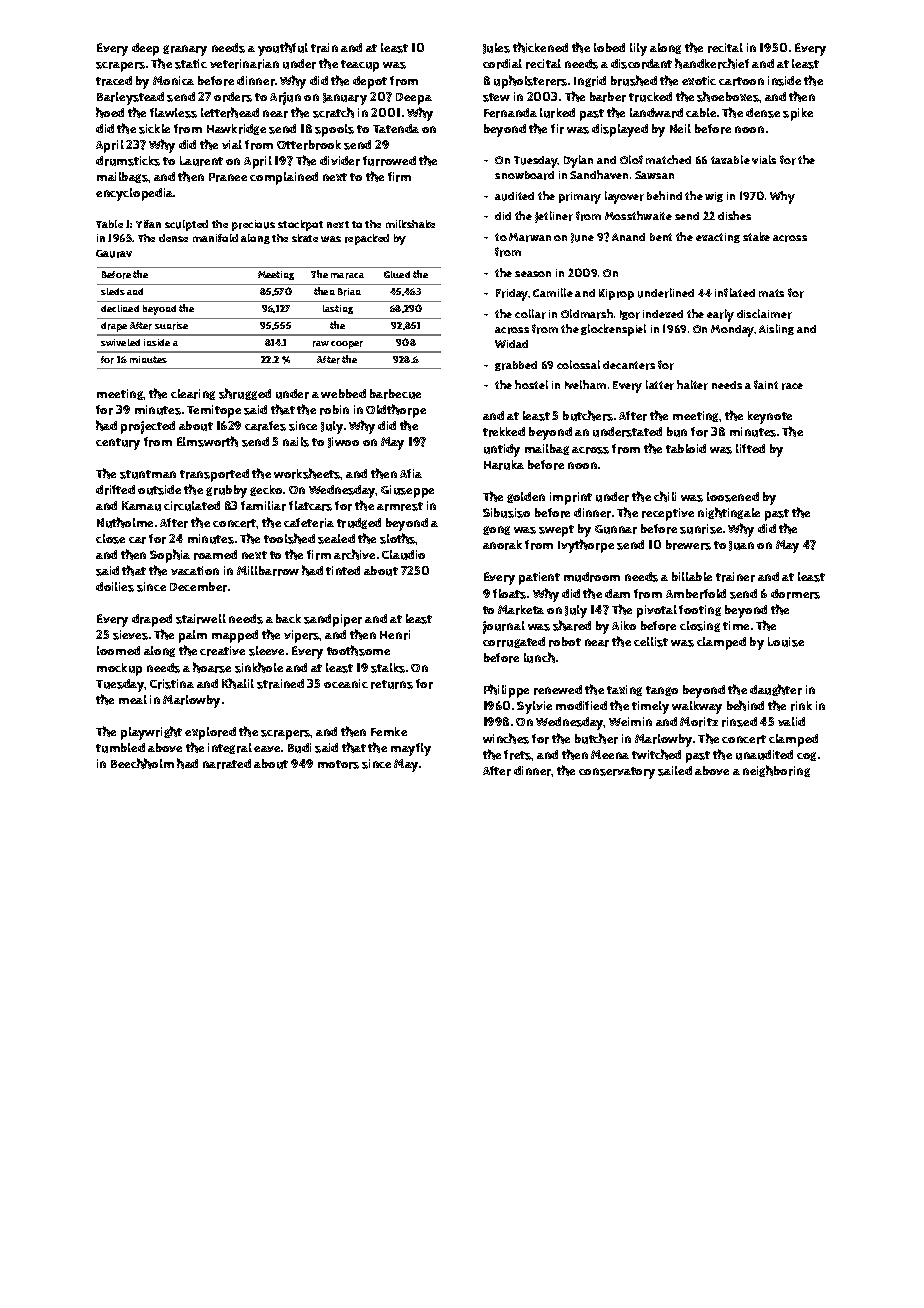  I want to click on Marketa, so click(521, 610).
